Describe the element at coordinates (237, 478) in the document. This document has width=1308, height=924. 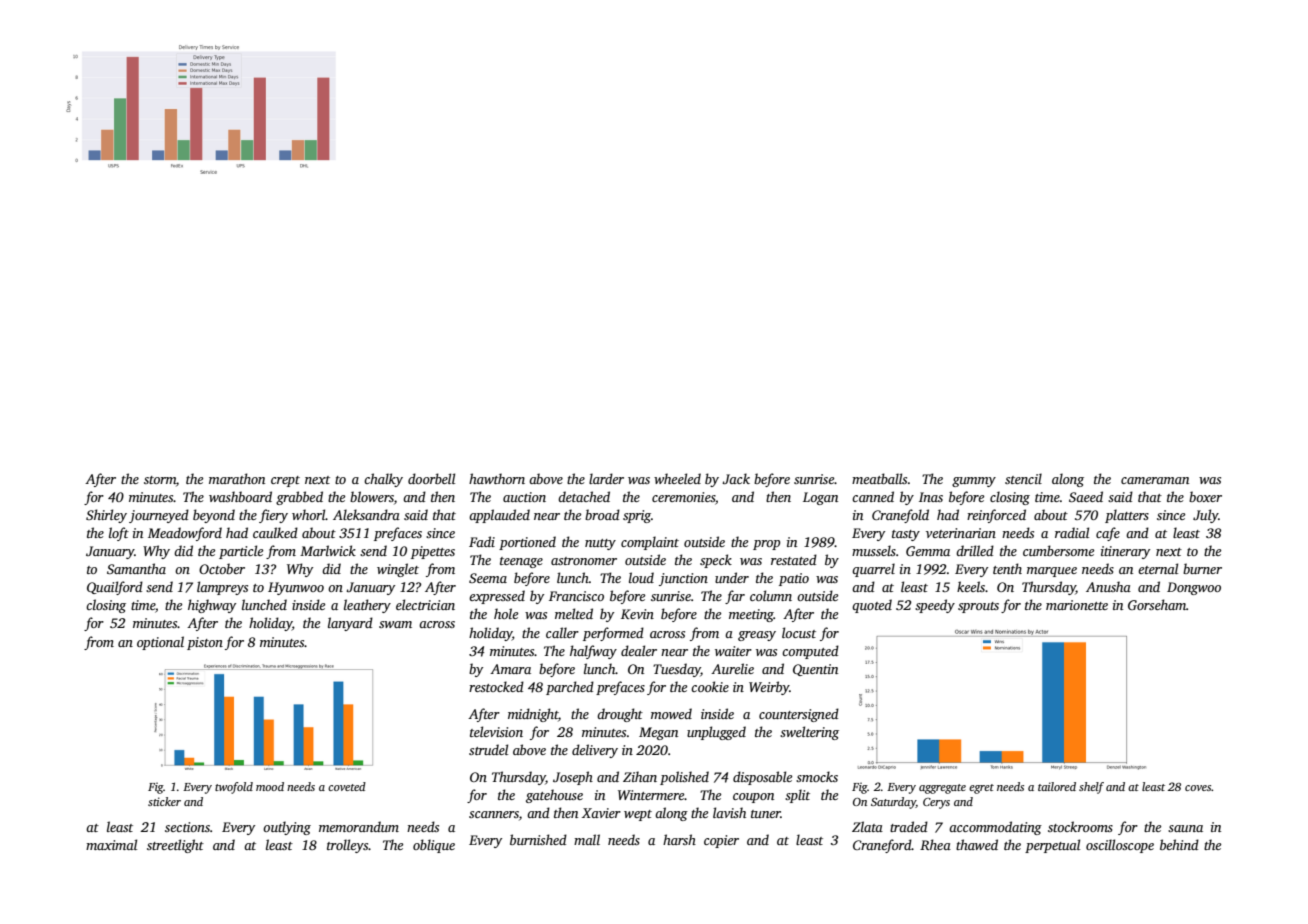
I see `marathon` at that location.
